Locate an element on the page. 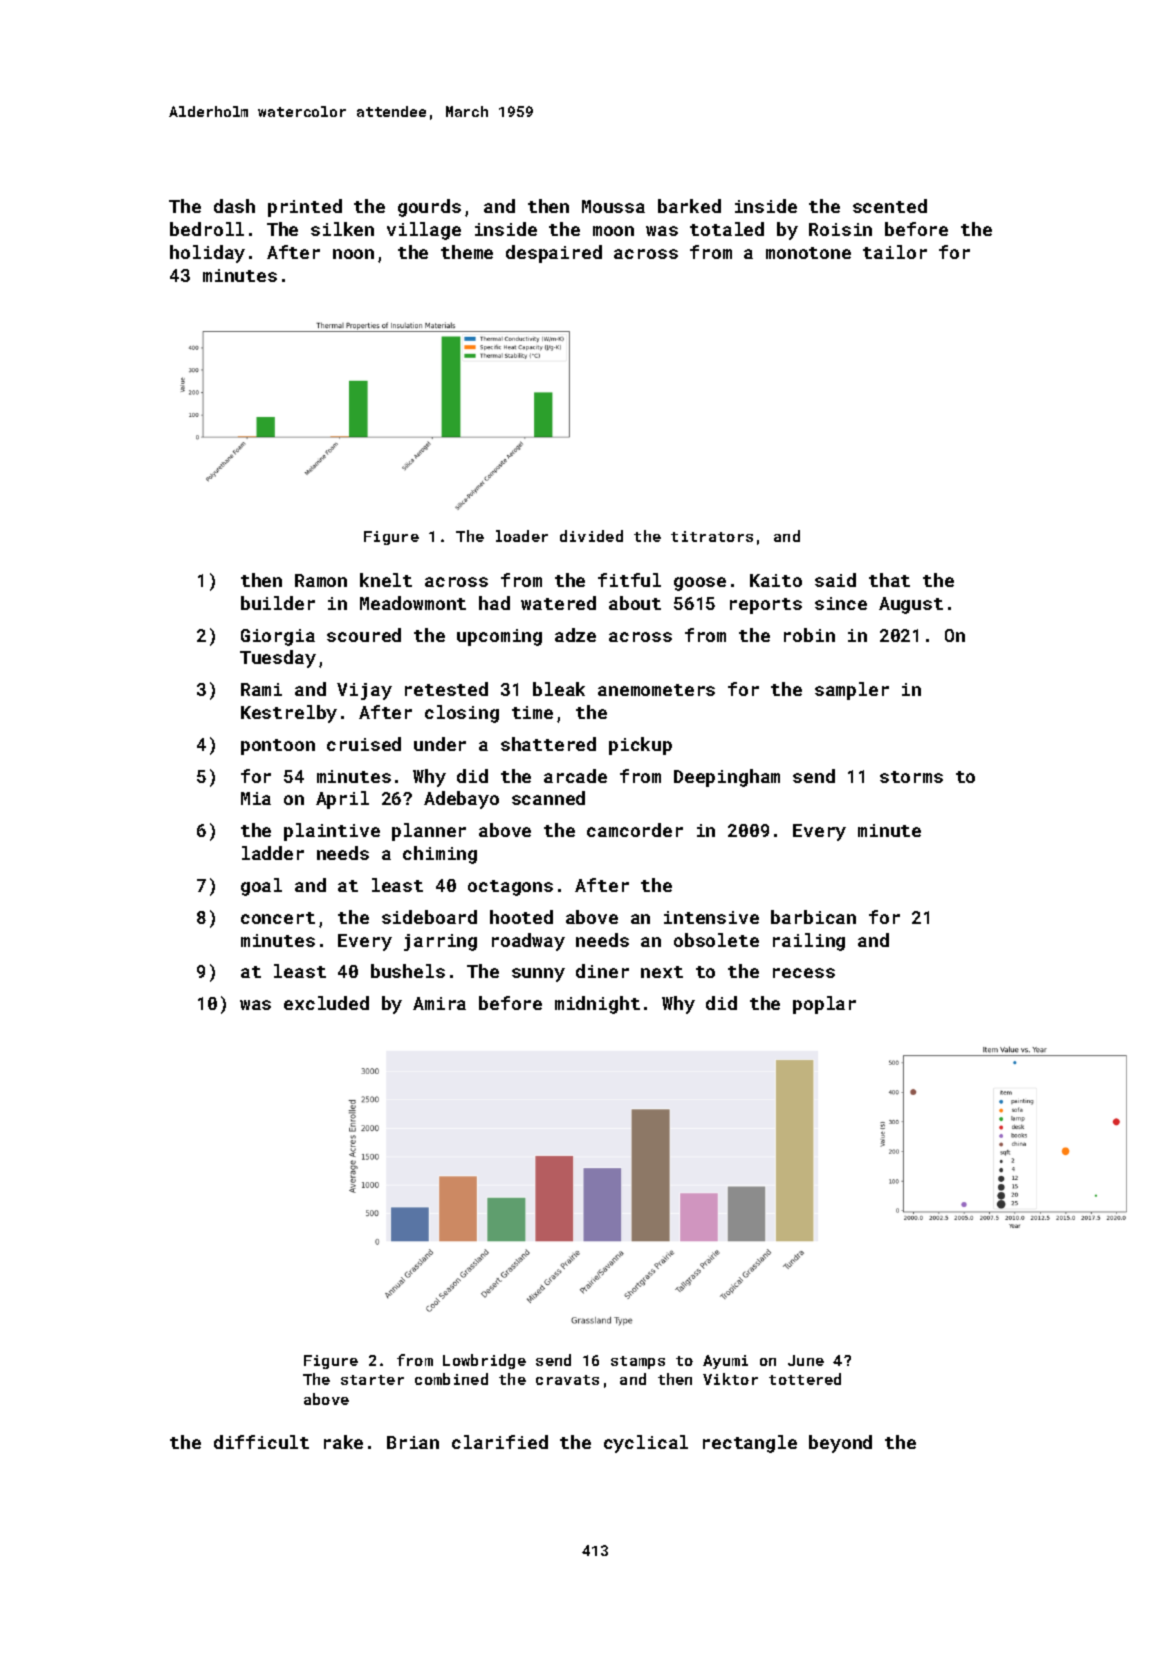  planner is located at coordinates (429, 832).
